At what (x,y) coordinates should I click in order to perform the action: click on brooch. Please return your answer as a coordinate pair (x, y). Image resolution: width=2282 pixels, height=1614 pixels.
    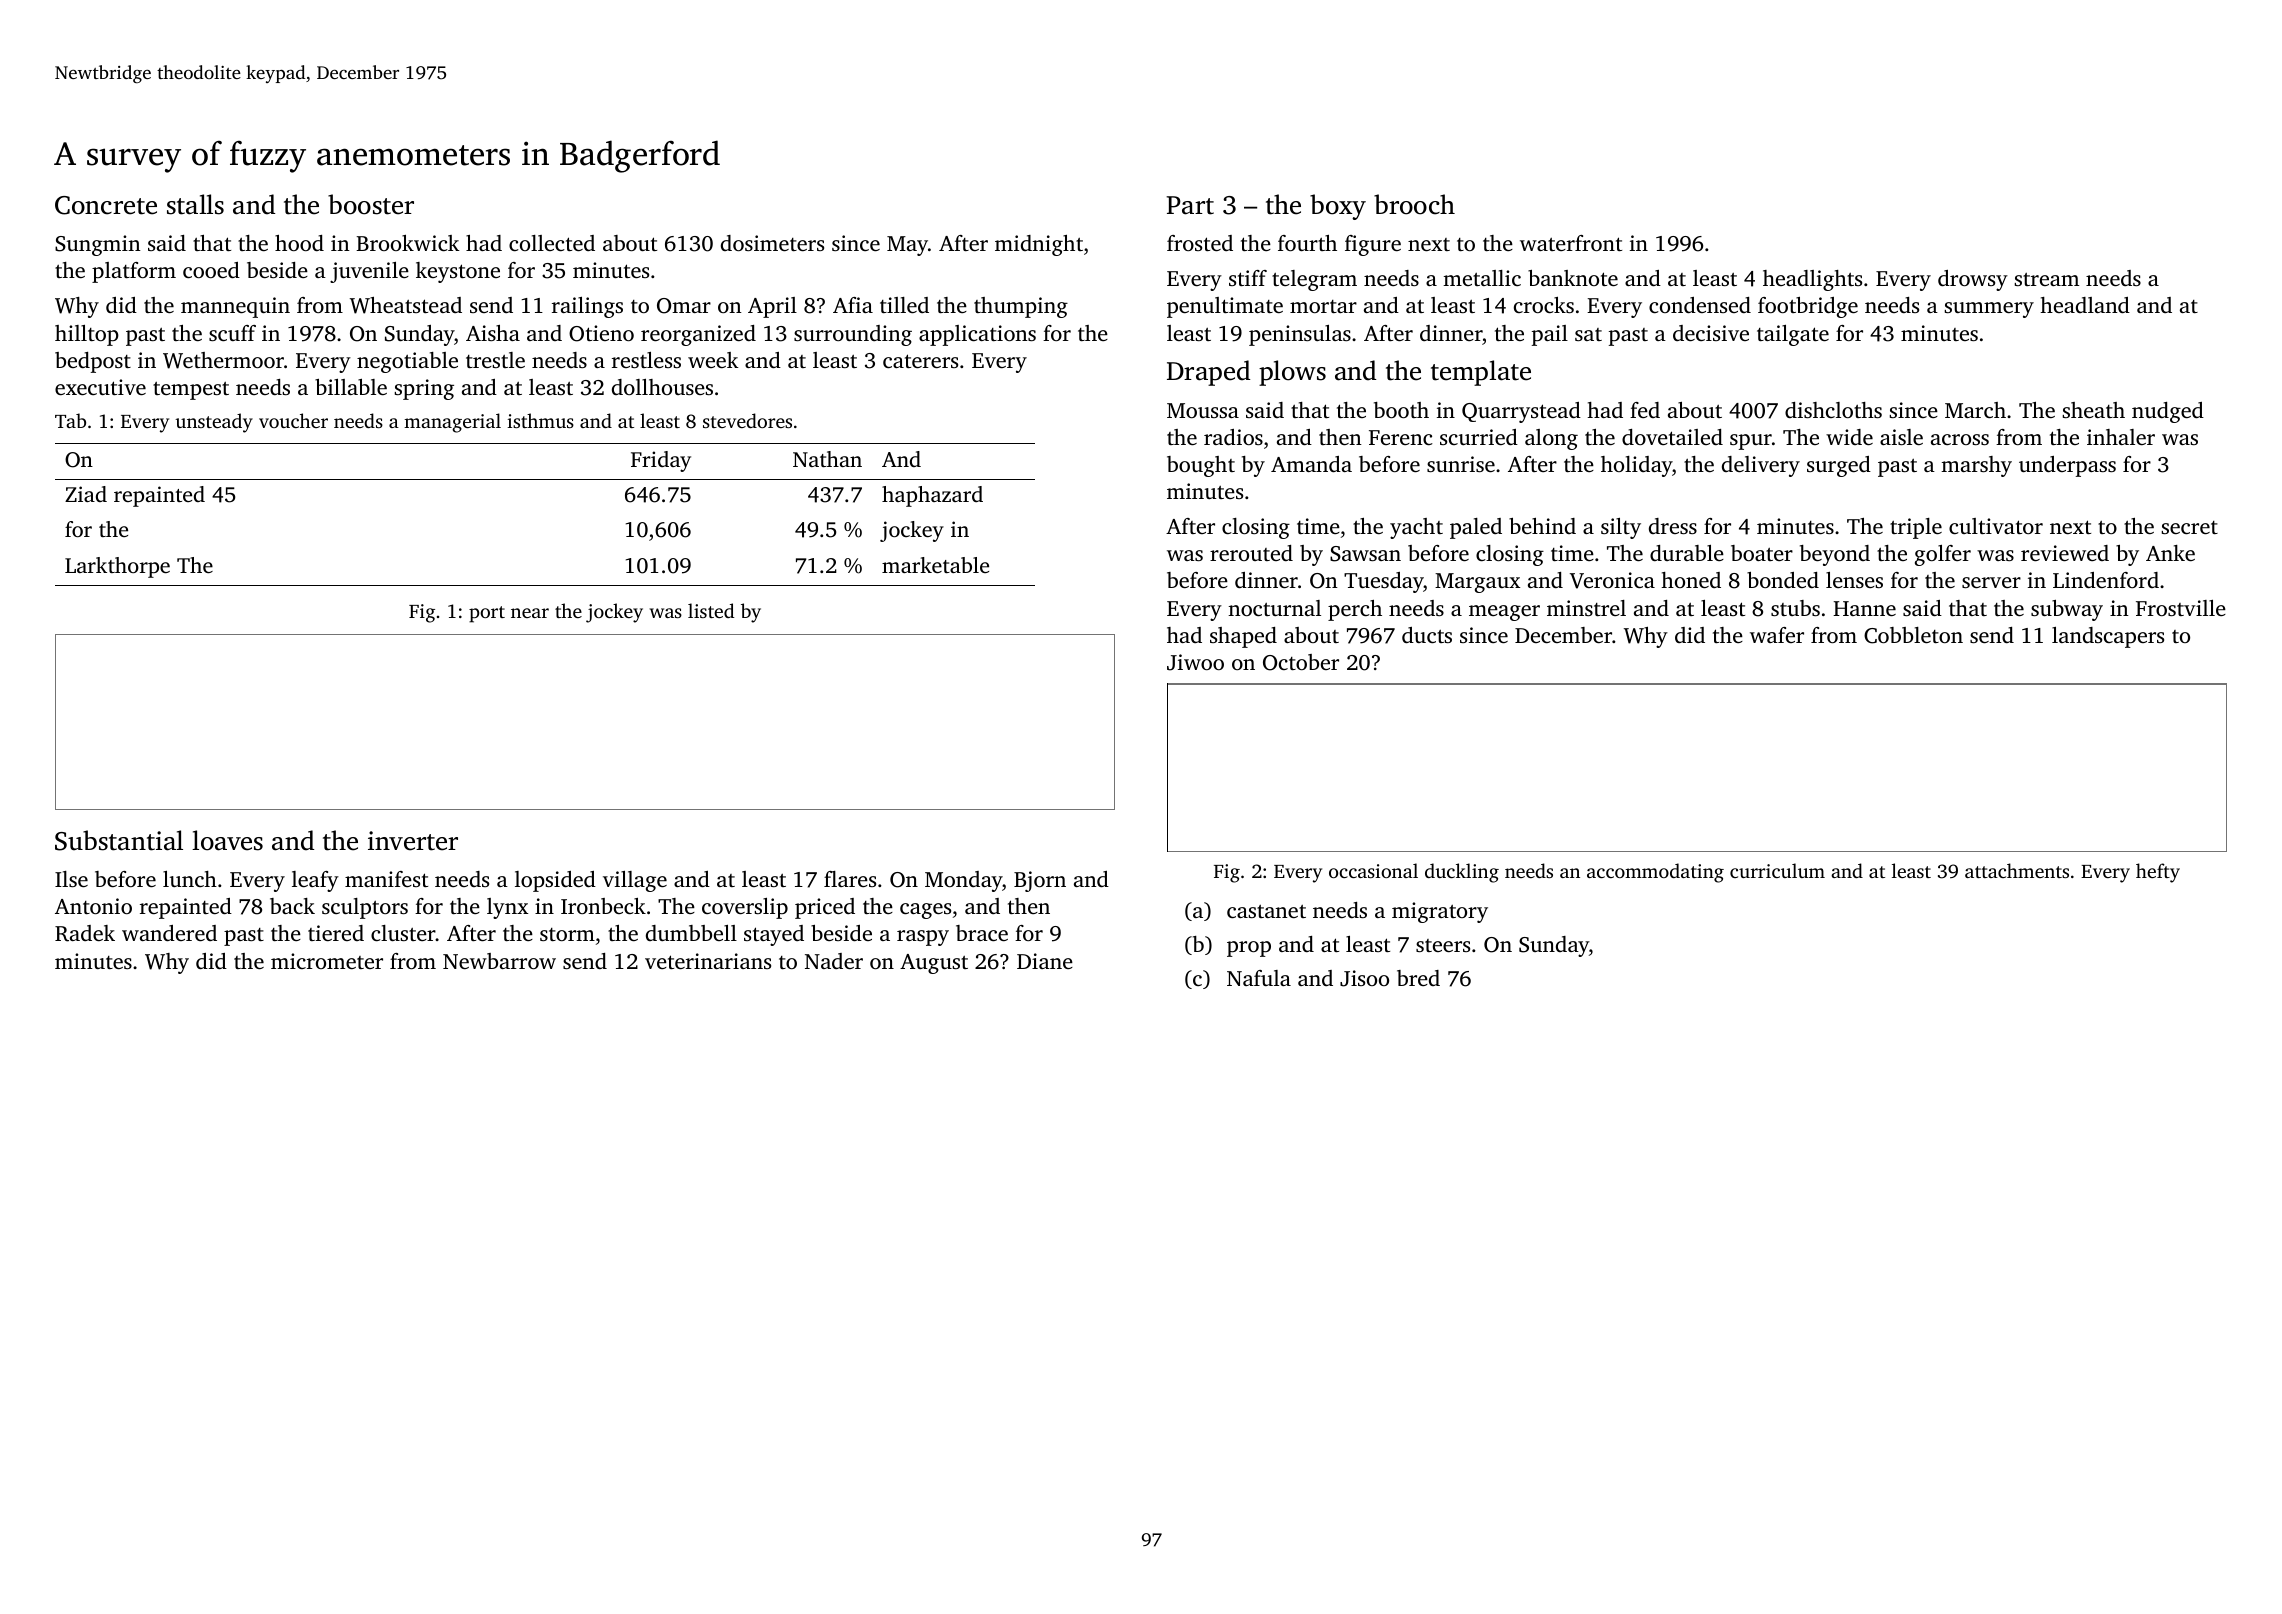
    Looking at the image, I should click on (1414, 204).
